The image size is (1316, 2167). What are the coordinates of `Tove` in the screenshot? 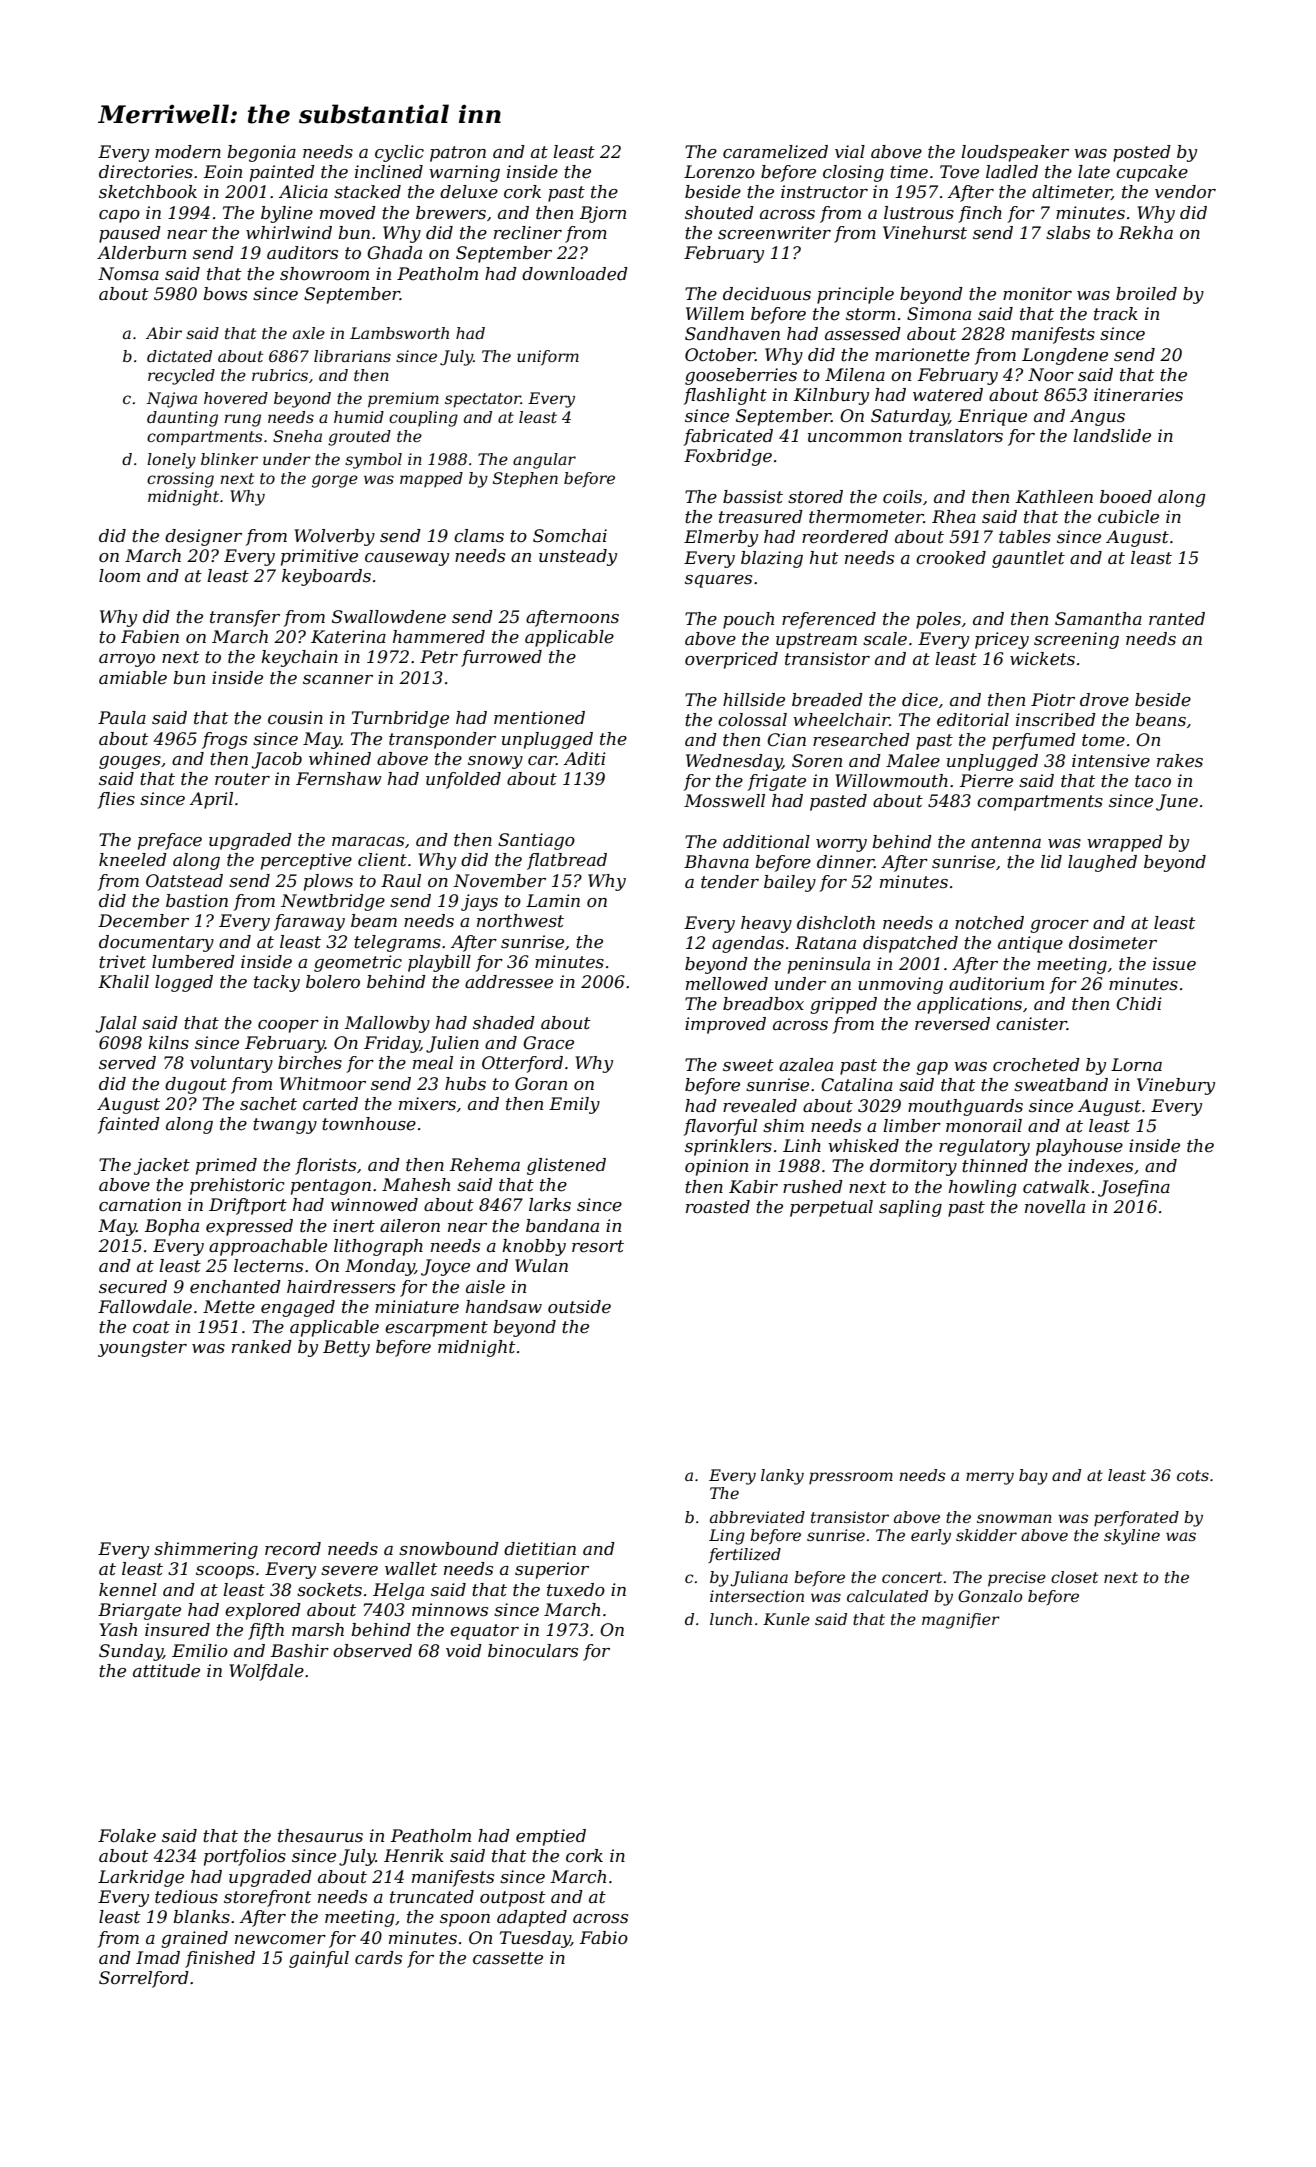 It's located at (959, 171).
